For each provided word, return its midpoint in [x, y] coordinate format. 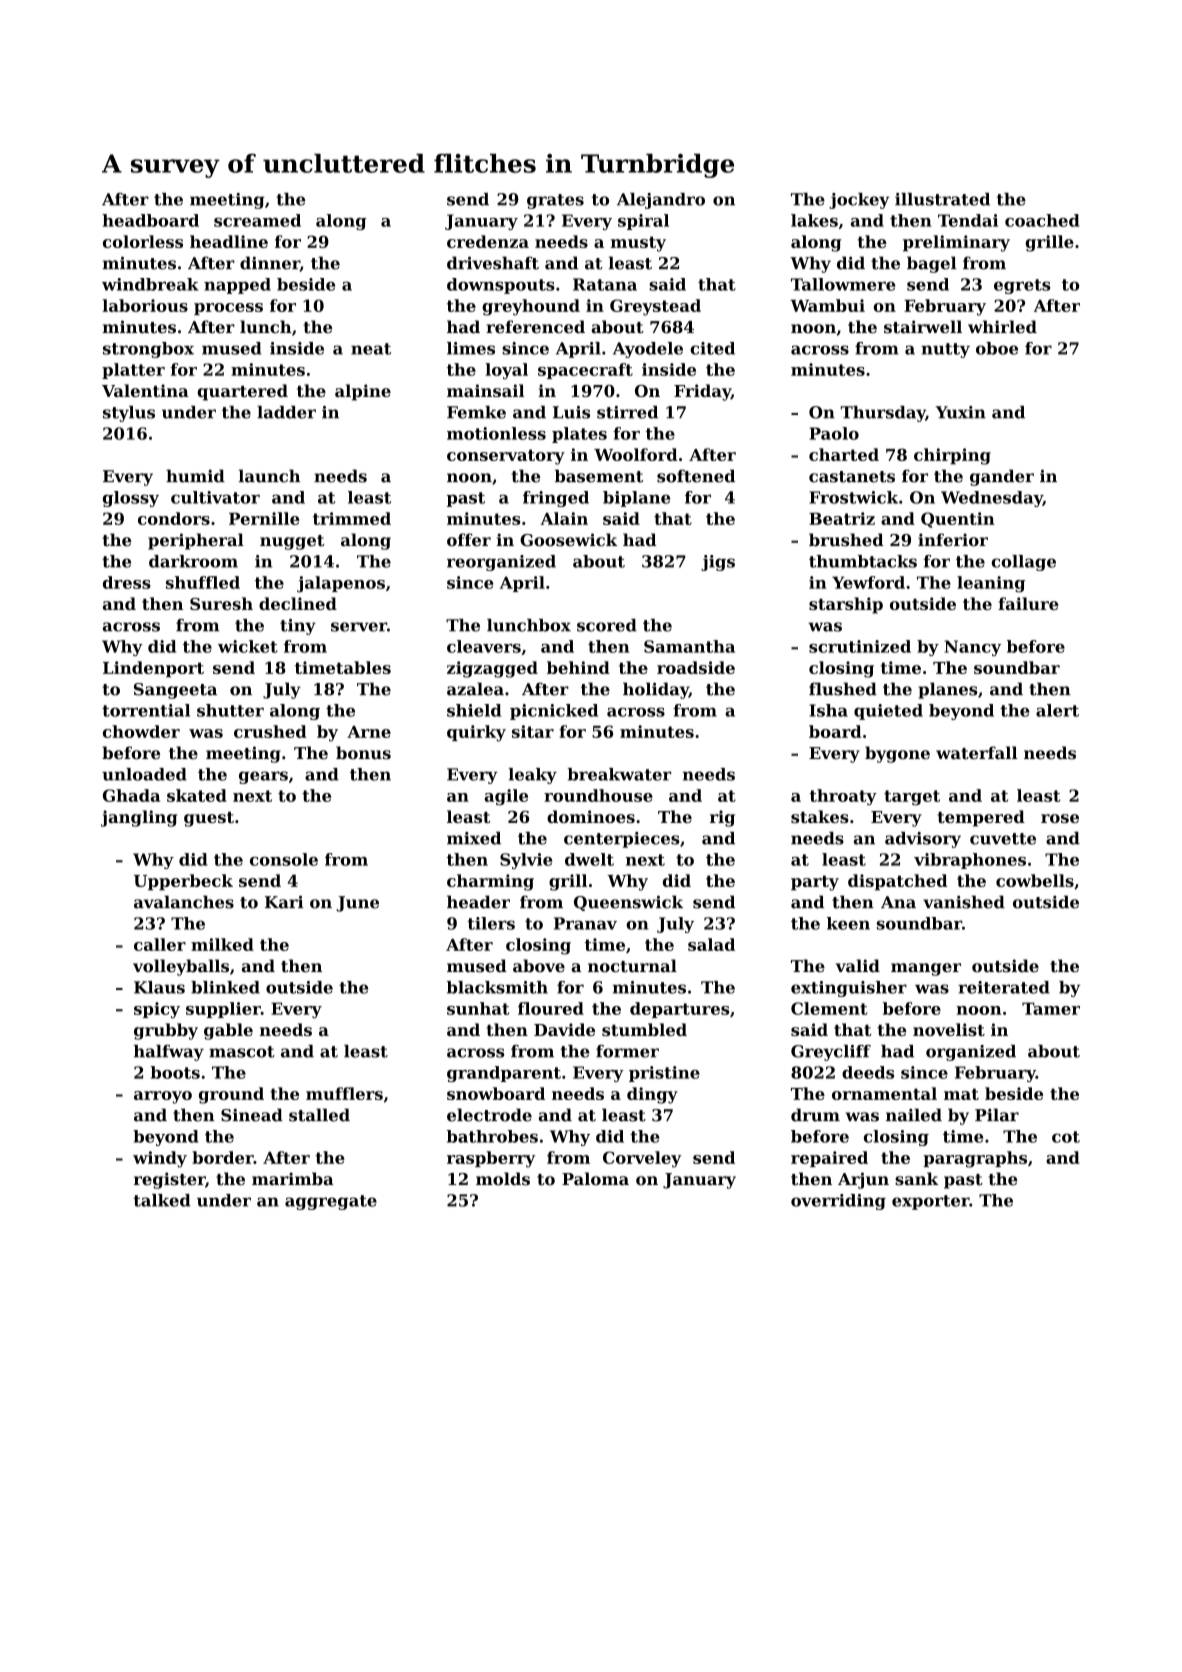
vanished [964, 902]
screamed [257, 220]
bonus [363, 753]
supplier [223, 1010]
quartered [242, 392]
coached [1042, 220]
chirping [952, 456]
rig [722, 818]
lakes [814, 220]
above [539, 966]
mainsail [486, 390]
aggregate [331, 1202]
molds [503, 1179]
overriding [838, 1202]
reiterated [1004, 987]
